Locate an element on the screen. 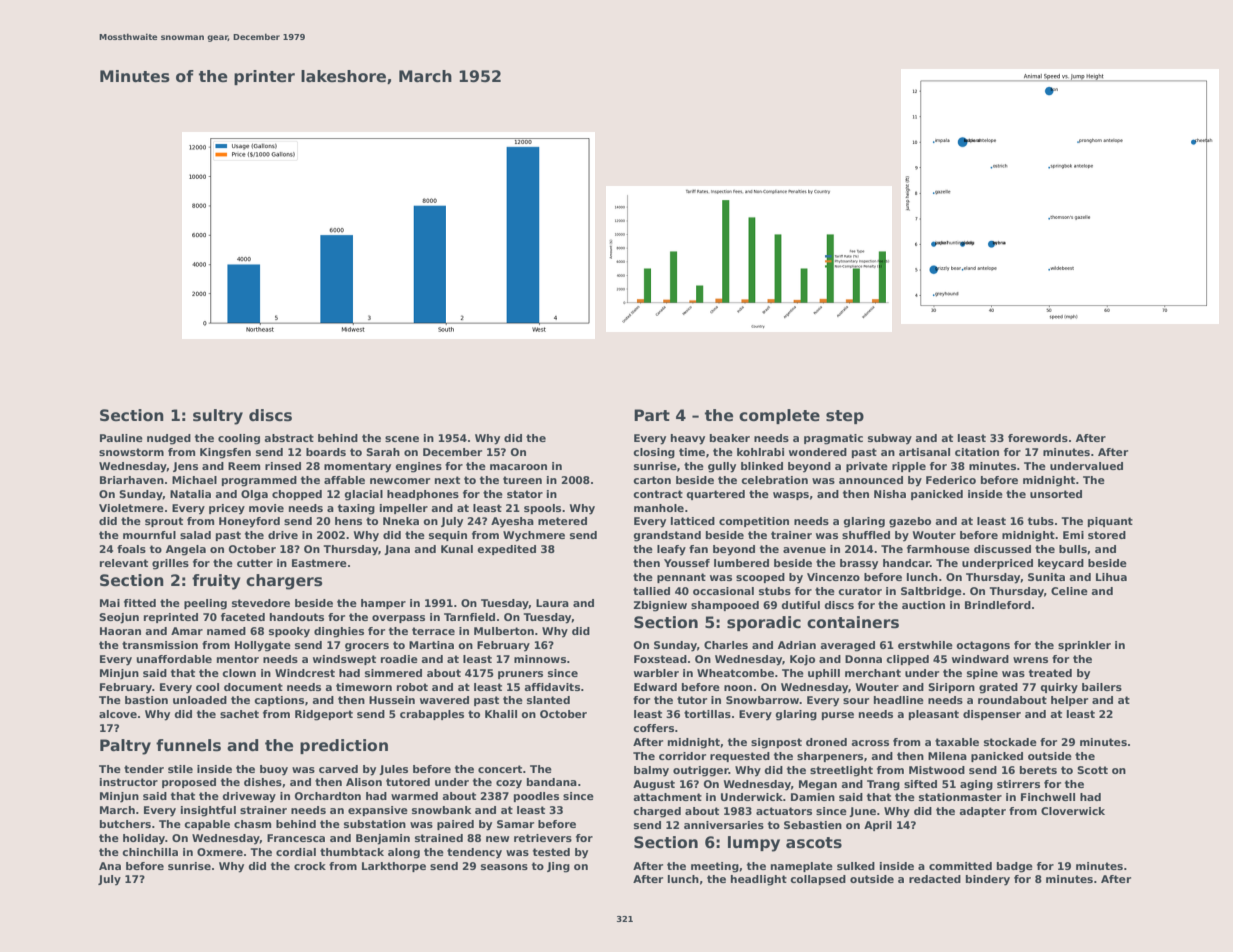 The image size is (1233, 952). bulls is located at coordinates (1073, 549).
